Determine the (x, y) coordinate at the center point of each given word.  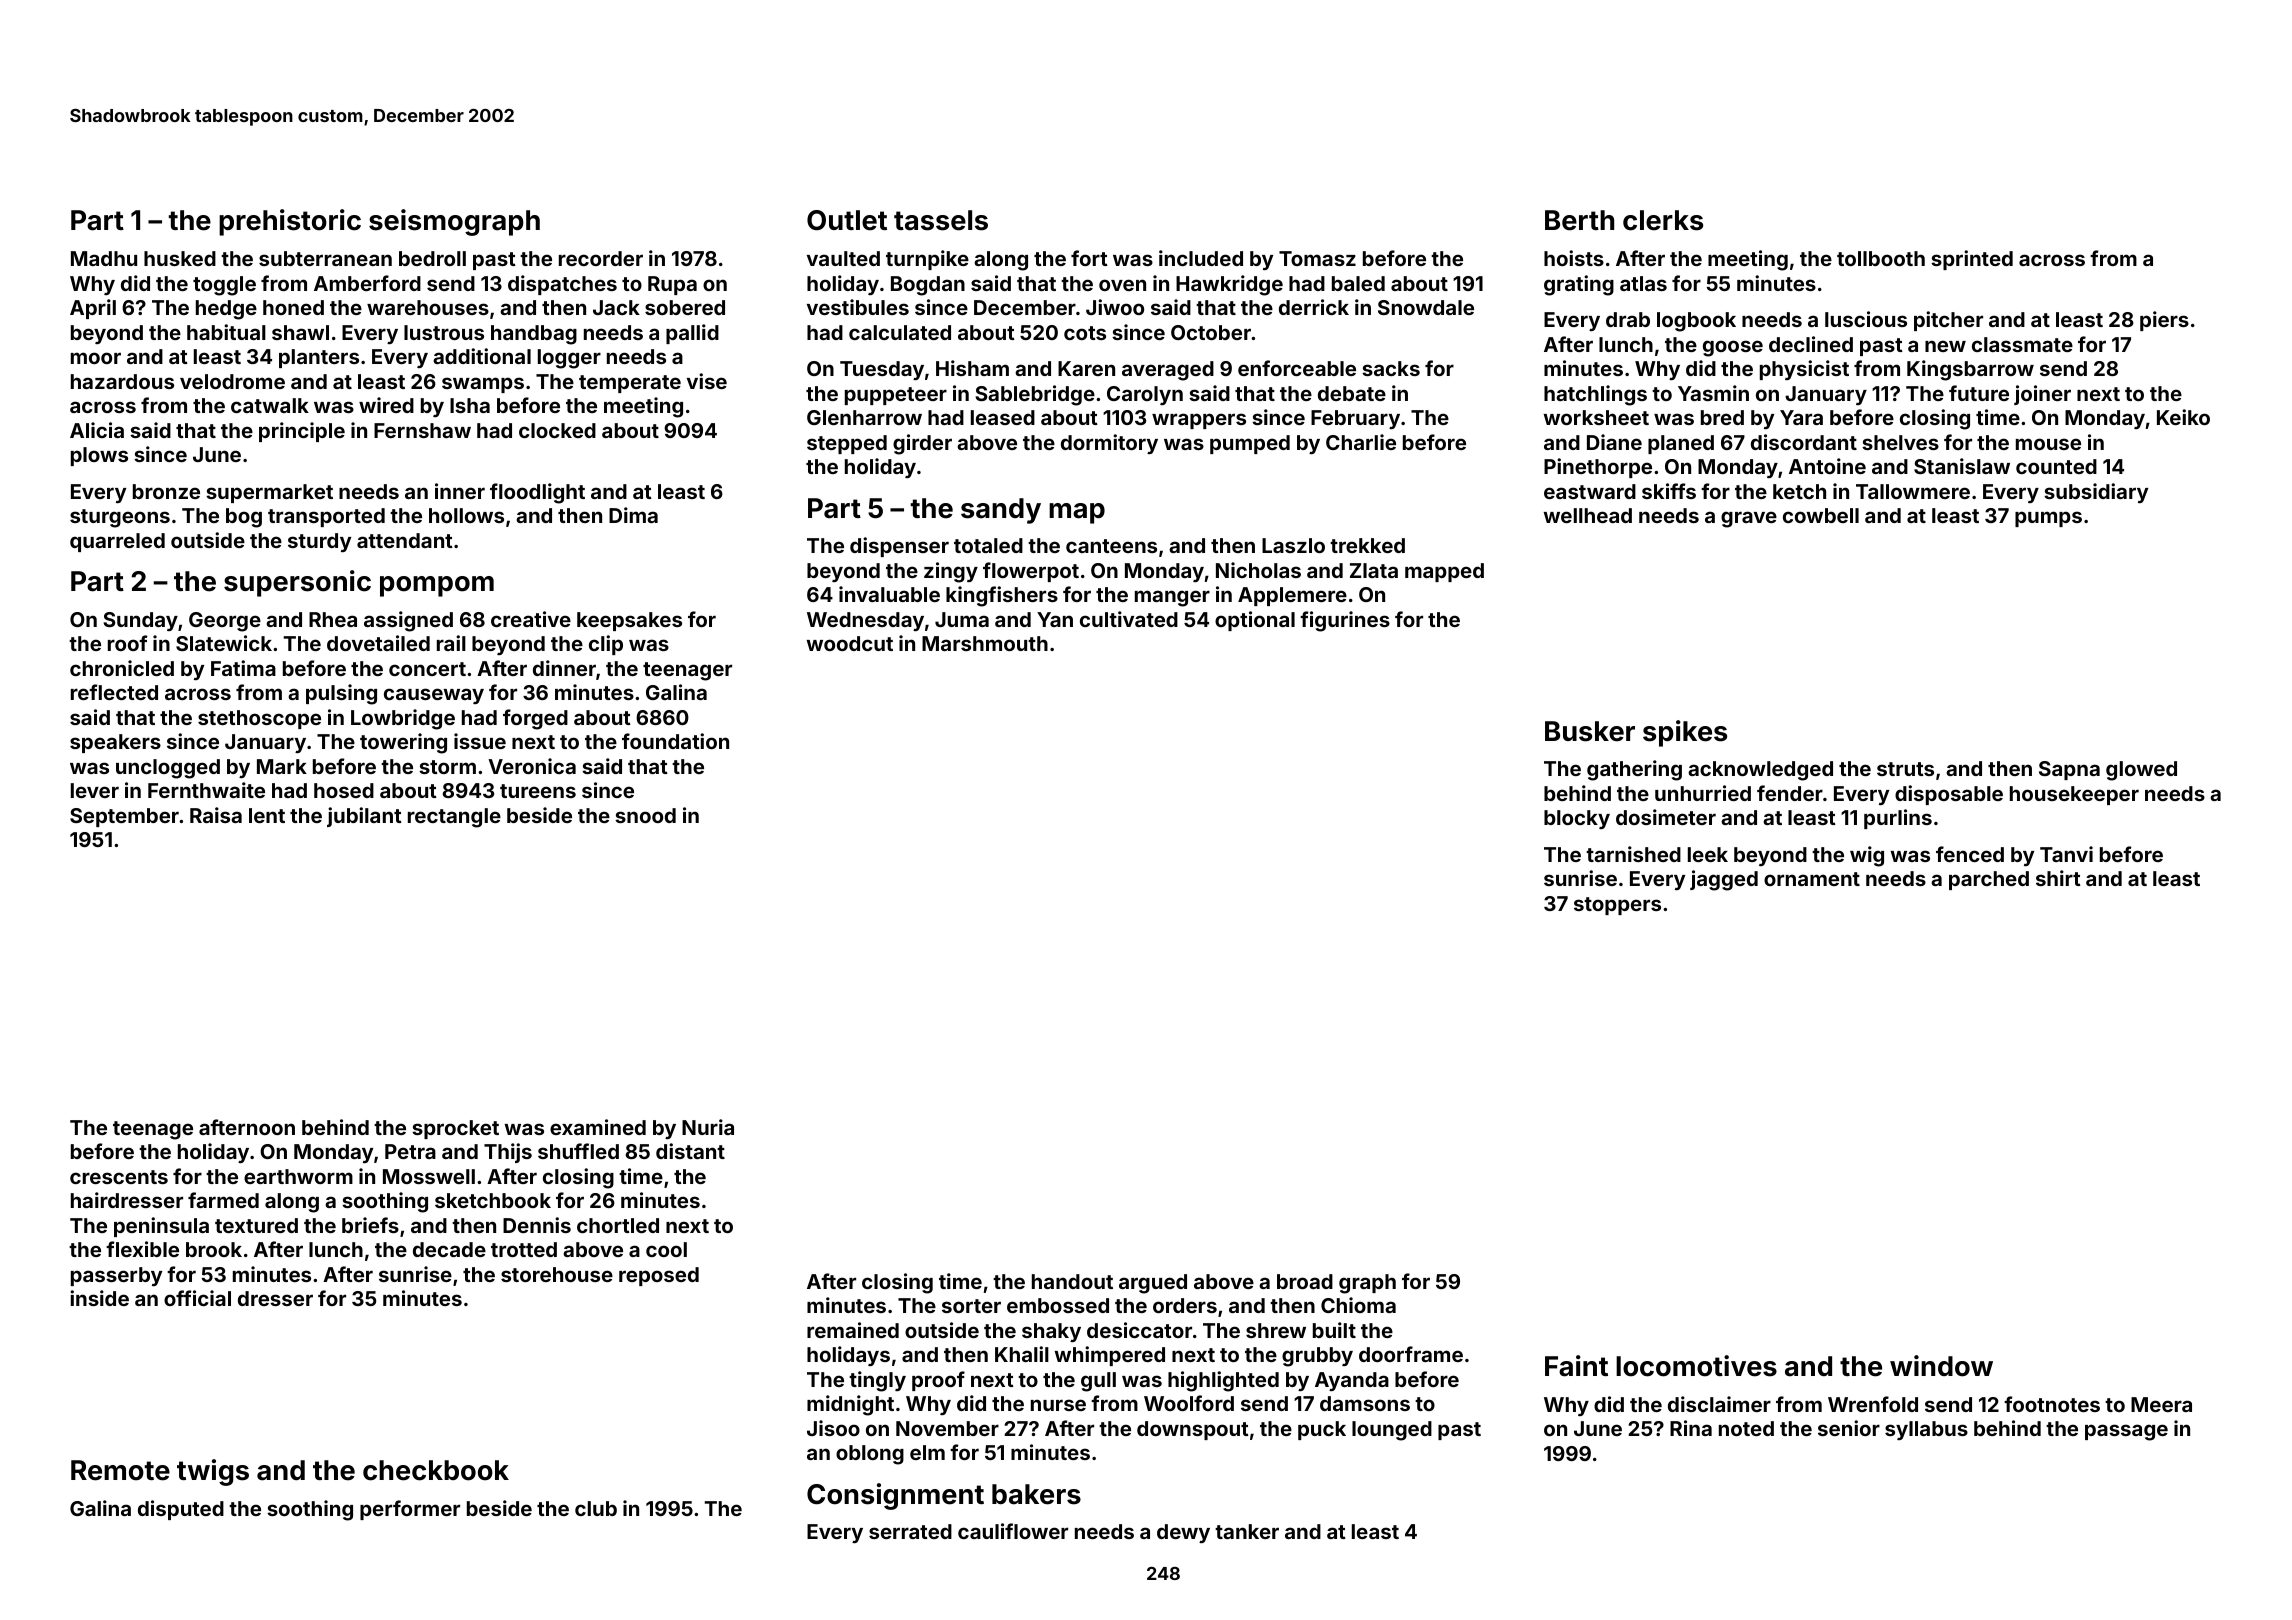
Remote (120, 1470)
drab (1628, 319)
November (947, 1428)
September (124, 817)
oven (1122, 285)
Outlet (847, 220)
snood (645, 815)
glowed (2141, 771)
